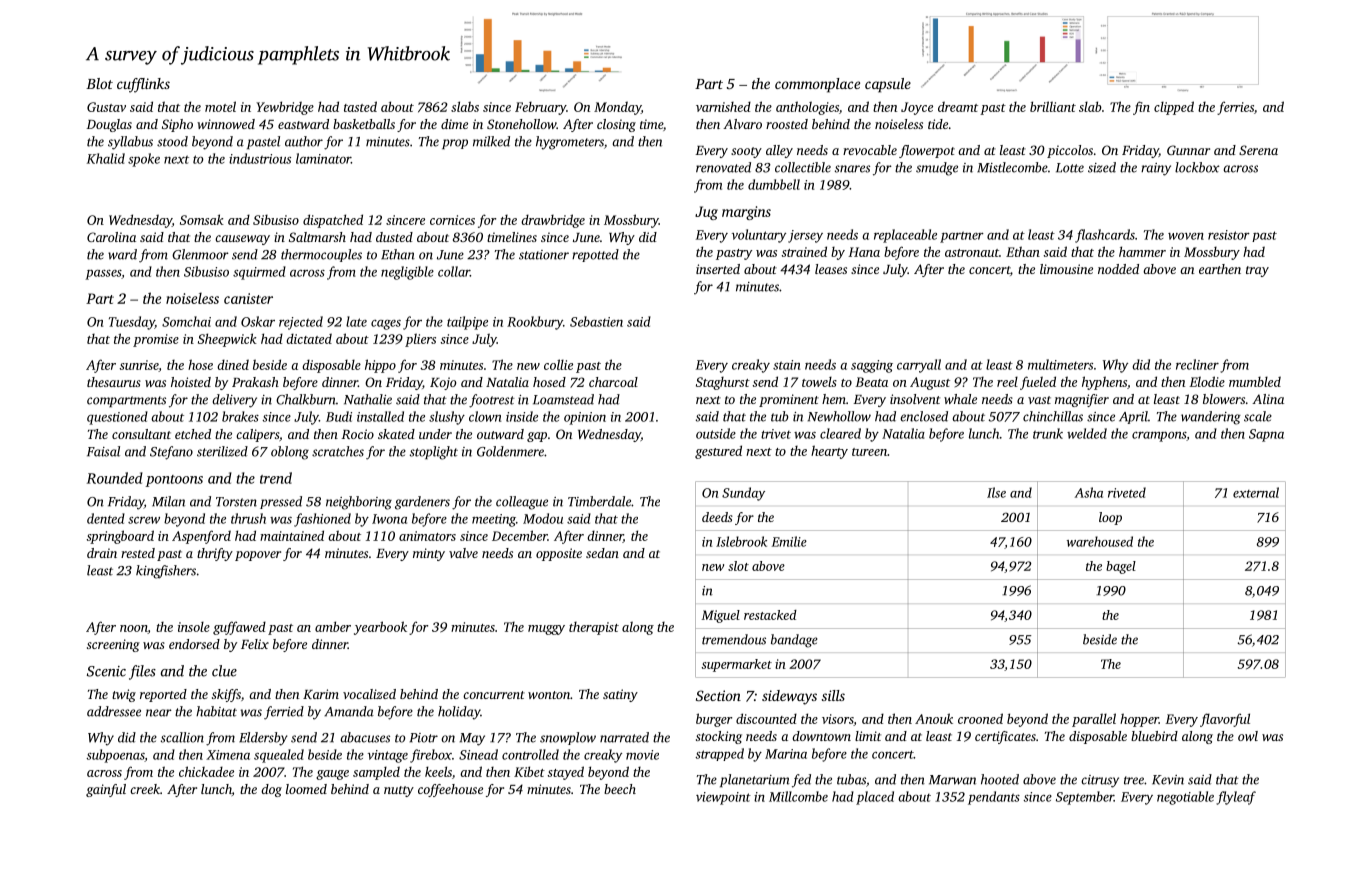 The height and width of the screenshot is (887, 1372). I want to click on cufflinks, so click(143, 85).
